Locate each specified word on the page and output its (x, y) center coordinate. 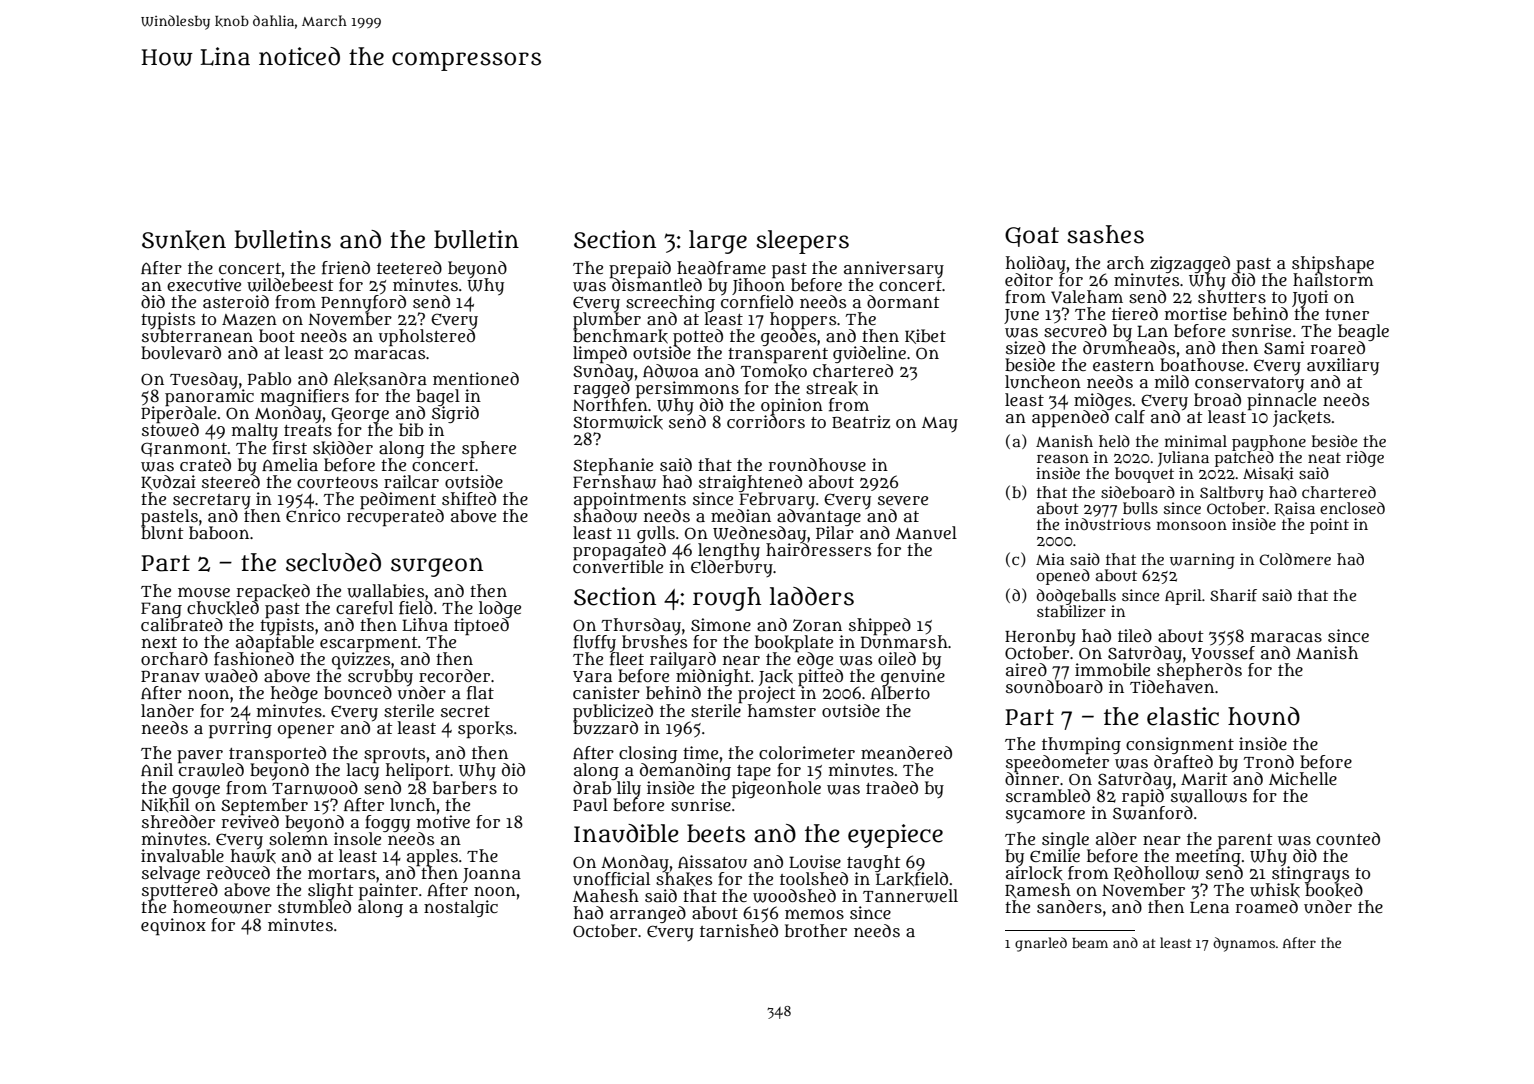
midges (1103, 401)
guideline (869, 354)
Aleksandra (380, 379)
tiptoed (481, 627)
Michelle (1303, 778)
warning (1202, 561)
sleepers (802, 242)
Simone (721, 624)
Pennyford (363, 303)
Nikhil (165, 805)
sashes (1105, 234)
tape (754, 773)
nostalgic (461, 908)
